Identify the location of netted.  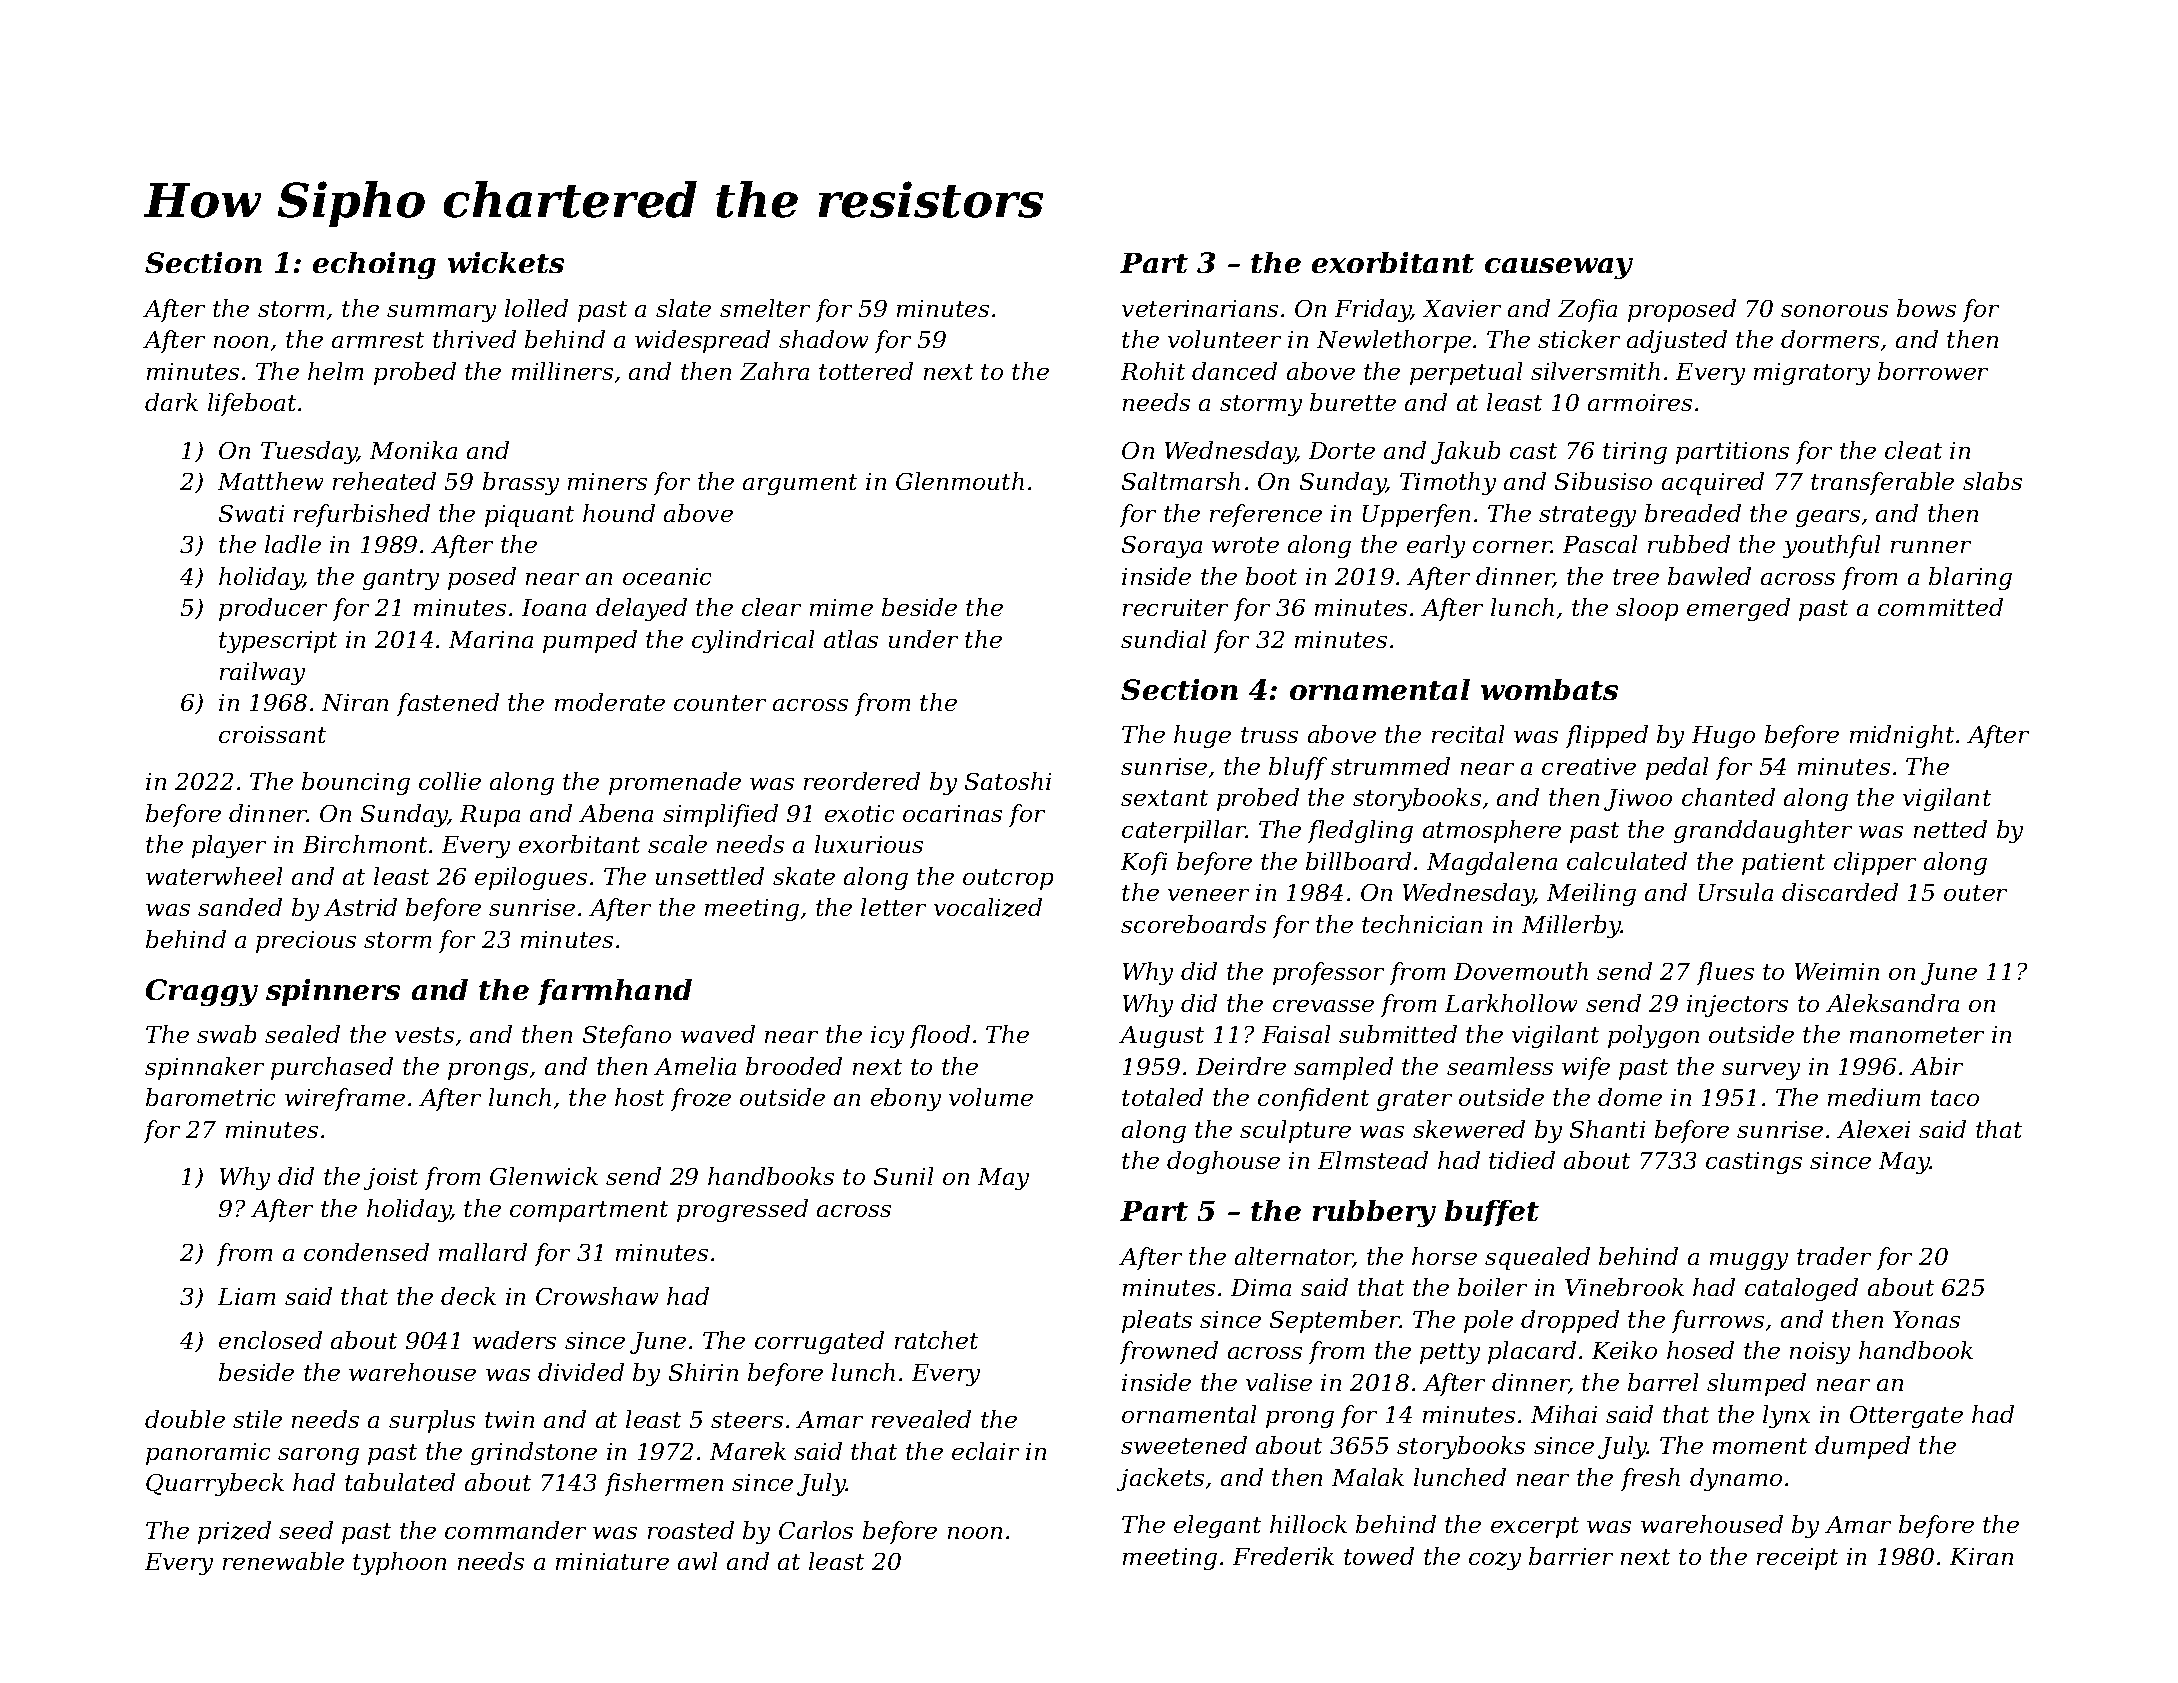
(1950, 829).
